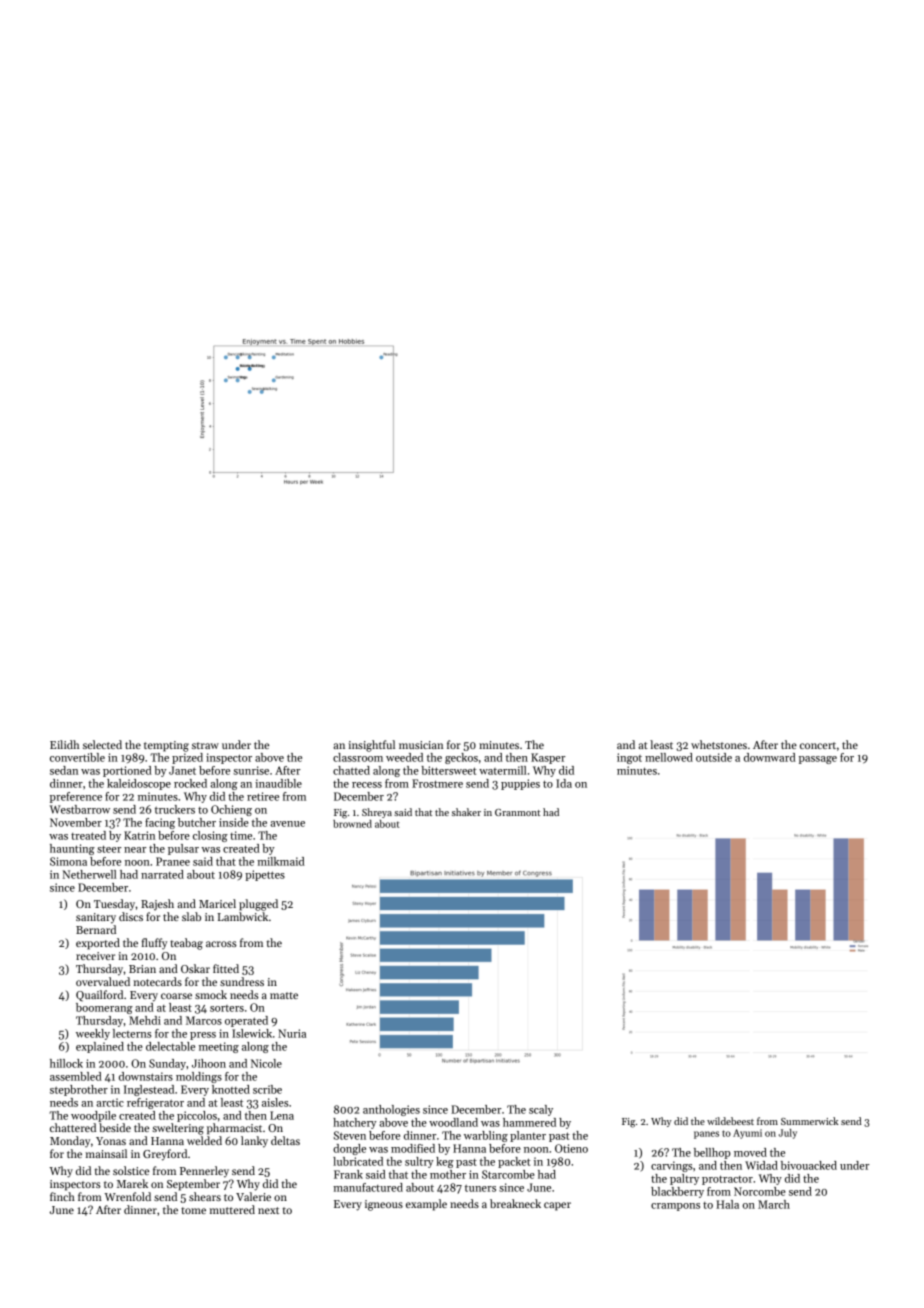 The image size is (924, 1308). Describe the element at coordinates (132, 1183) in the screenshot. I see `Marek` at that location.
